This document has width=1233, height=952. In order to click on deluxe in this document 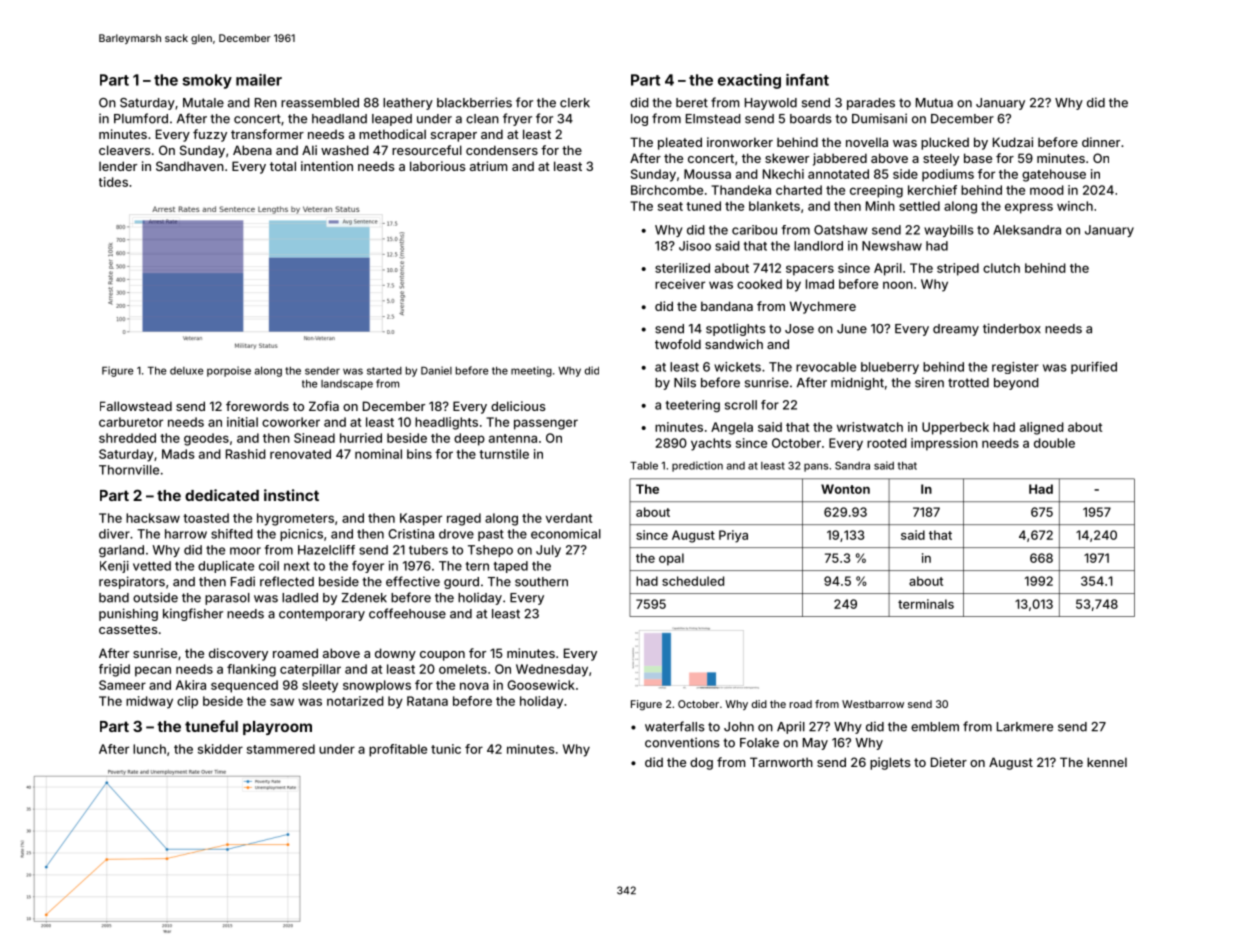, I will do `click(187, 371)`.
